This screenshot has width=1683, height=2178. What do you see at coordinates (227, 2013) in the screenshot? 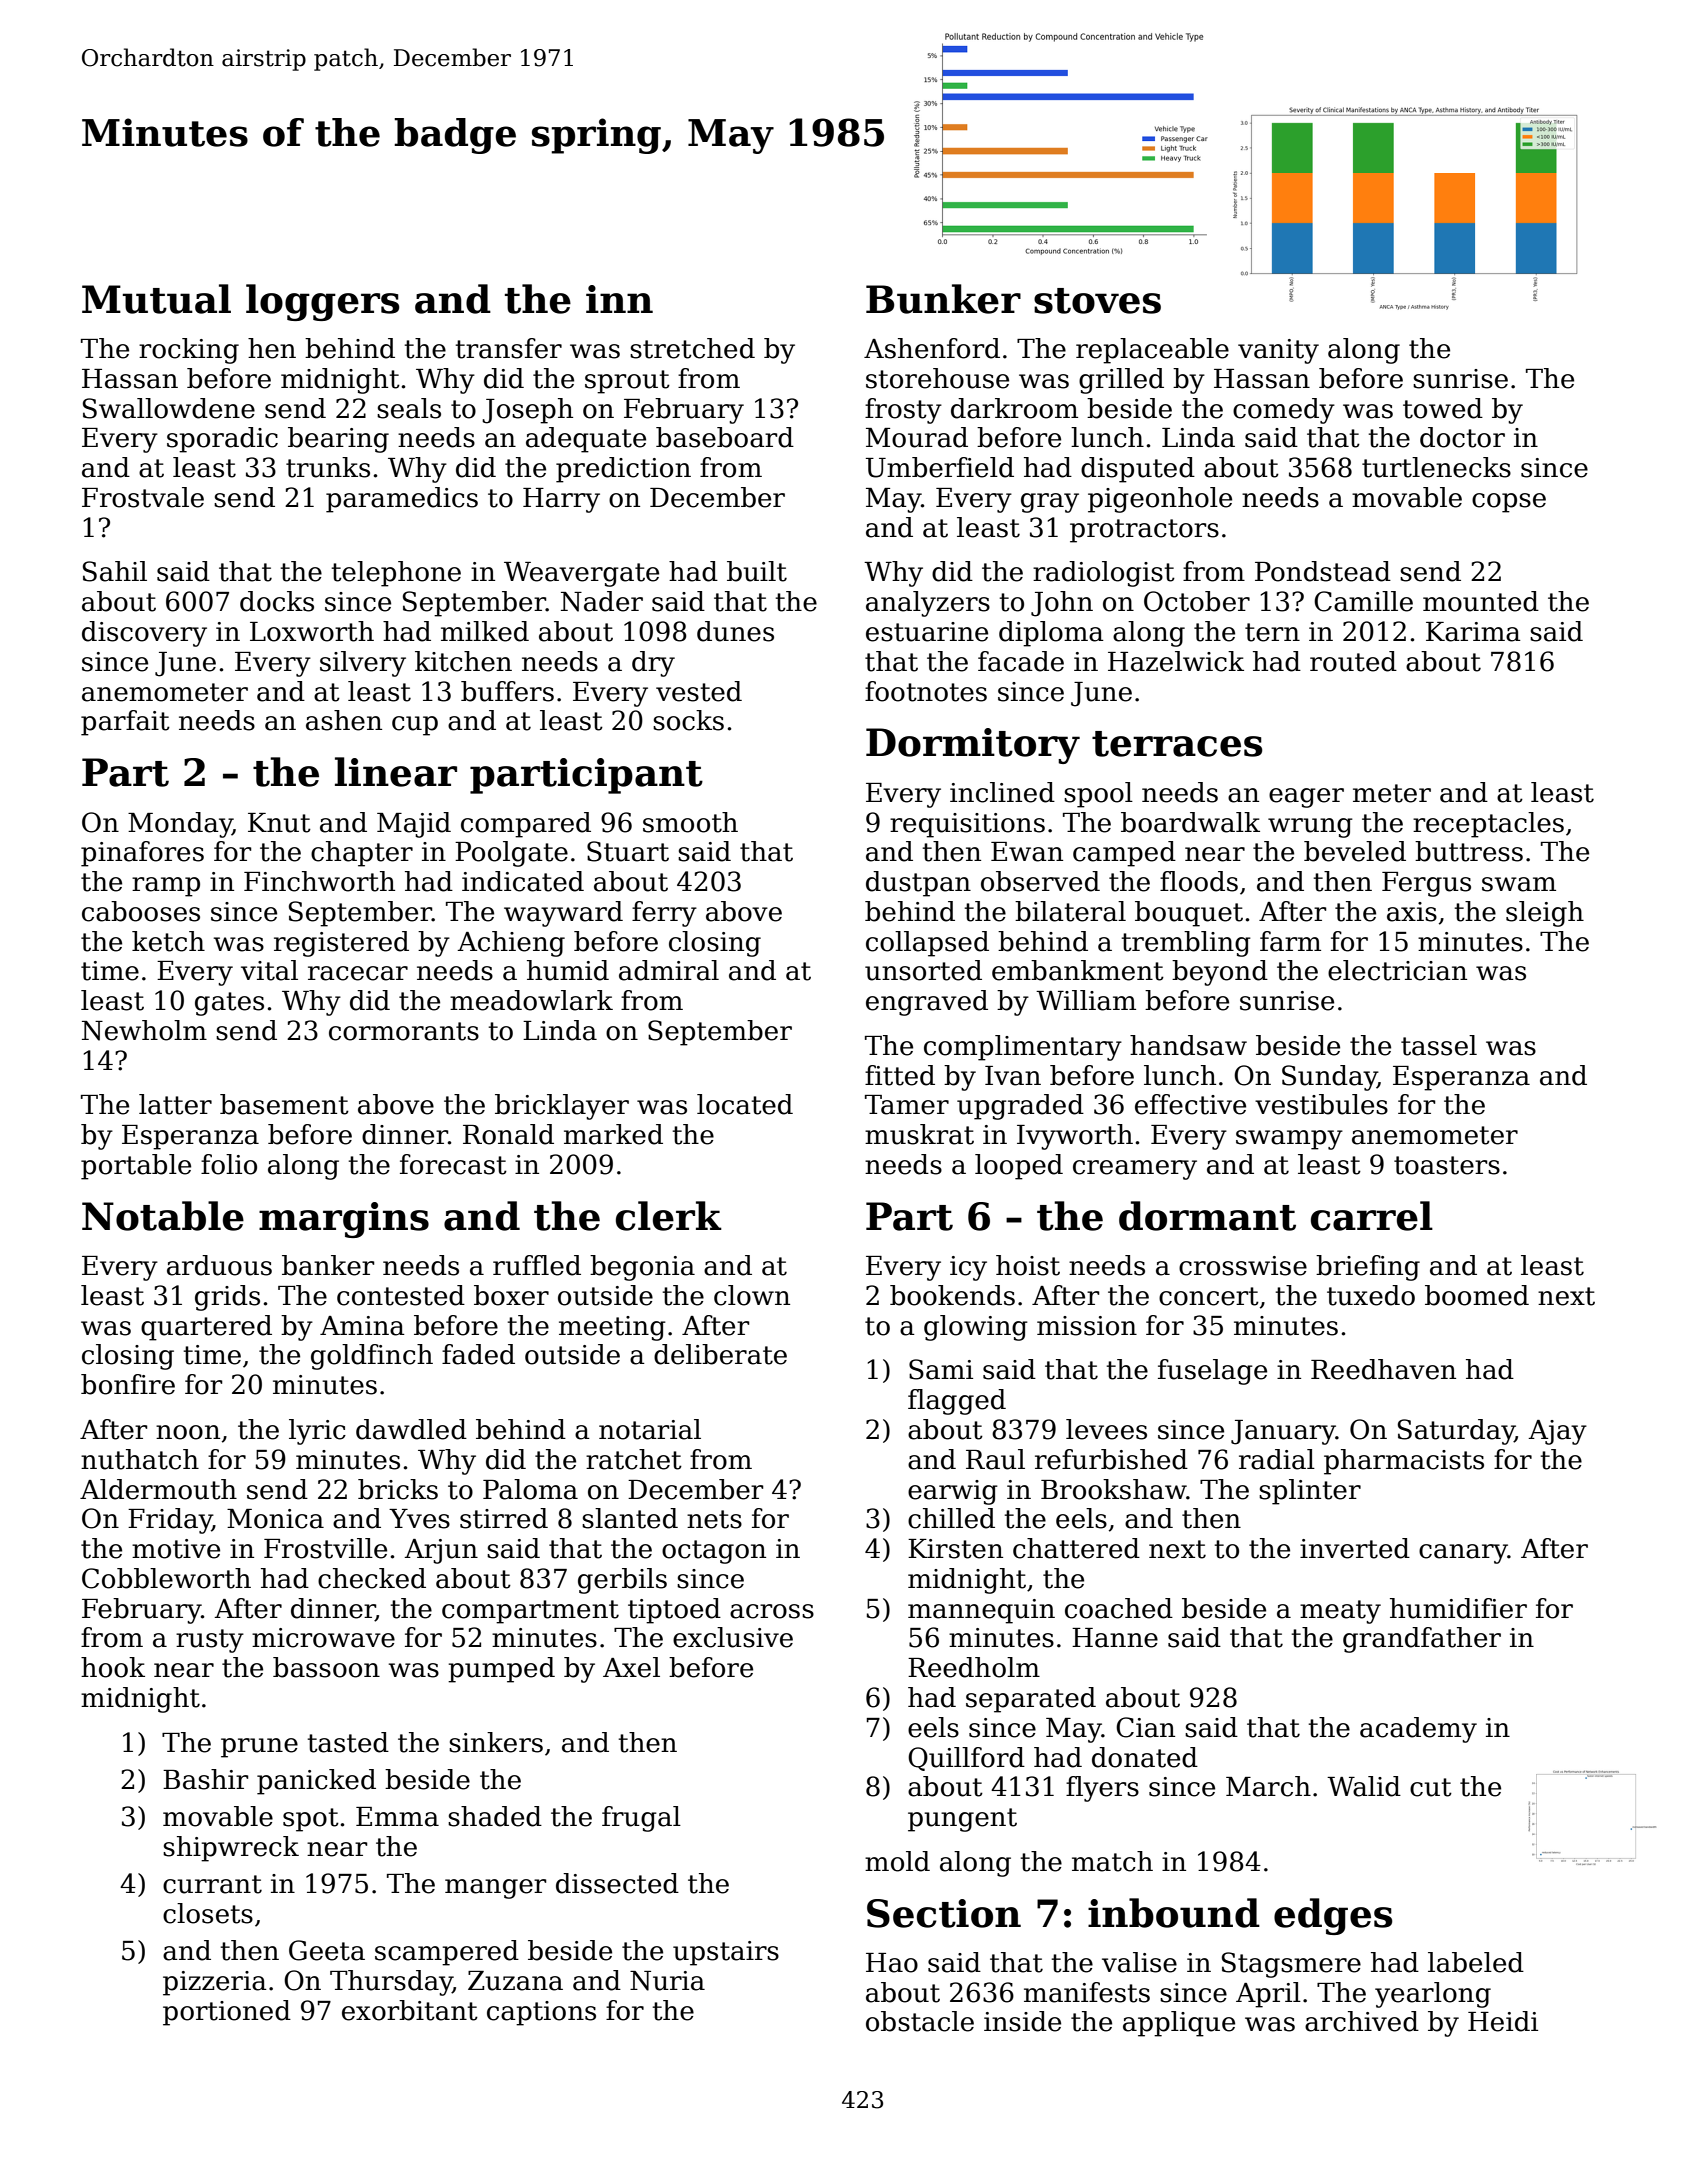
I see `portioned` at bounding box center [227, 2013].
